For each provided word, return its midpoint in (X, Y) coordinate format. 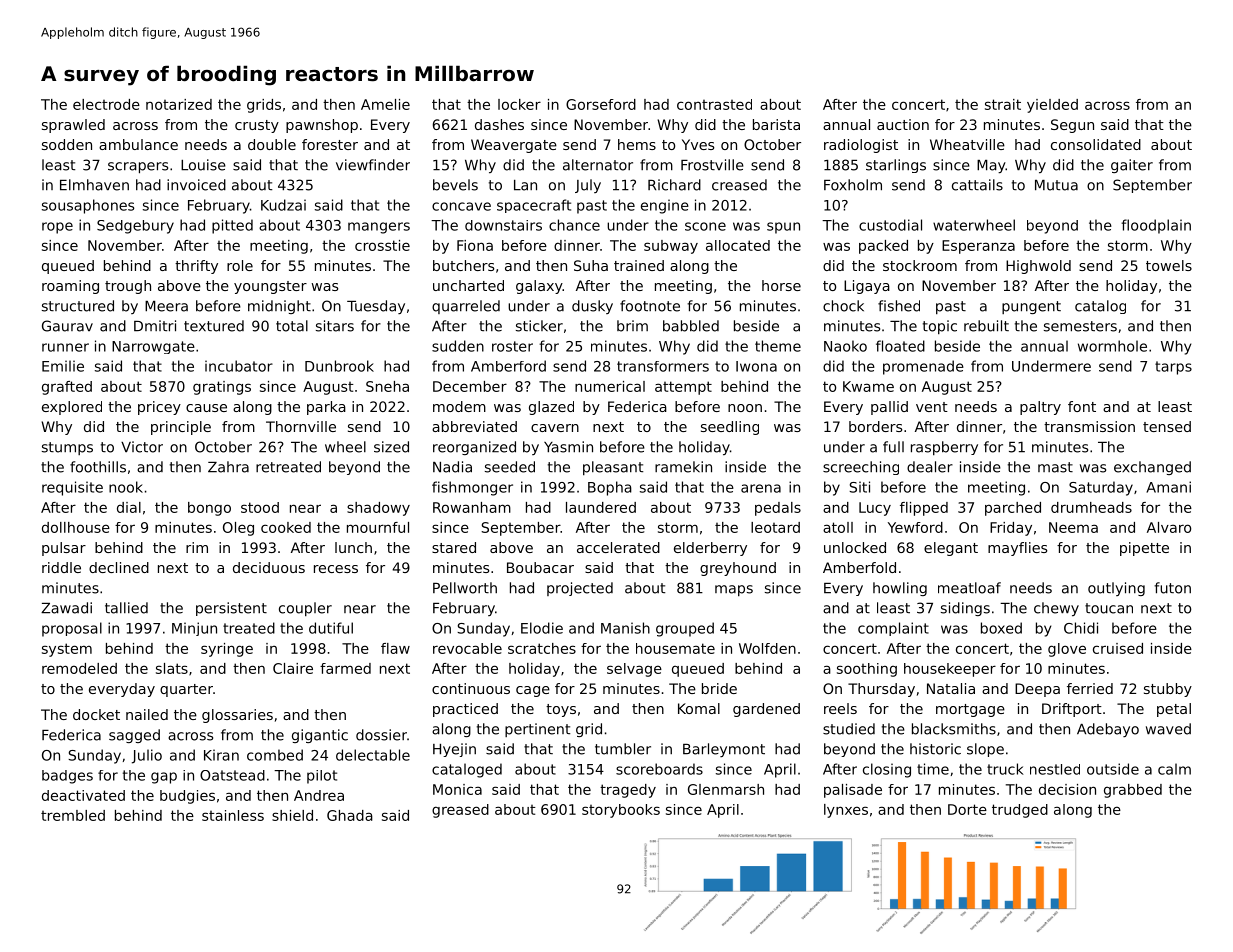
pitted (232, 226)
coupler (305, 609)
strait (1003, 104)
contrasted (714, 104)
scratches (542, 648)
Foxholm (853, 185)
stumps (67, 448)
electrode (106, 104)
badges (67, 777)
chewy (1056, 609)
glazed (551, 408)
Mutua (1056, 185)
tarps (1173, 368)
